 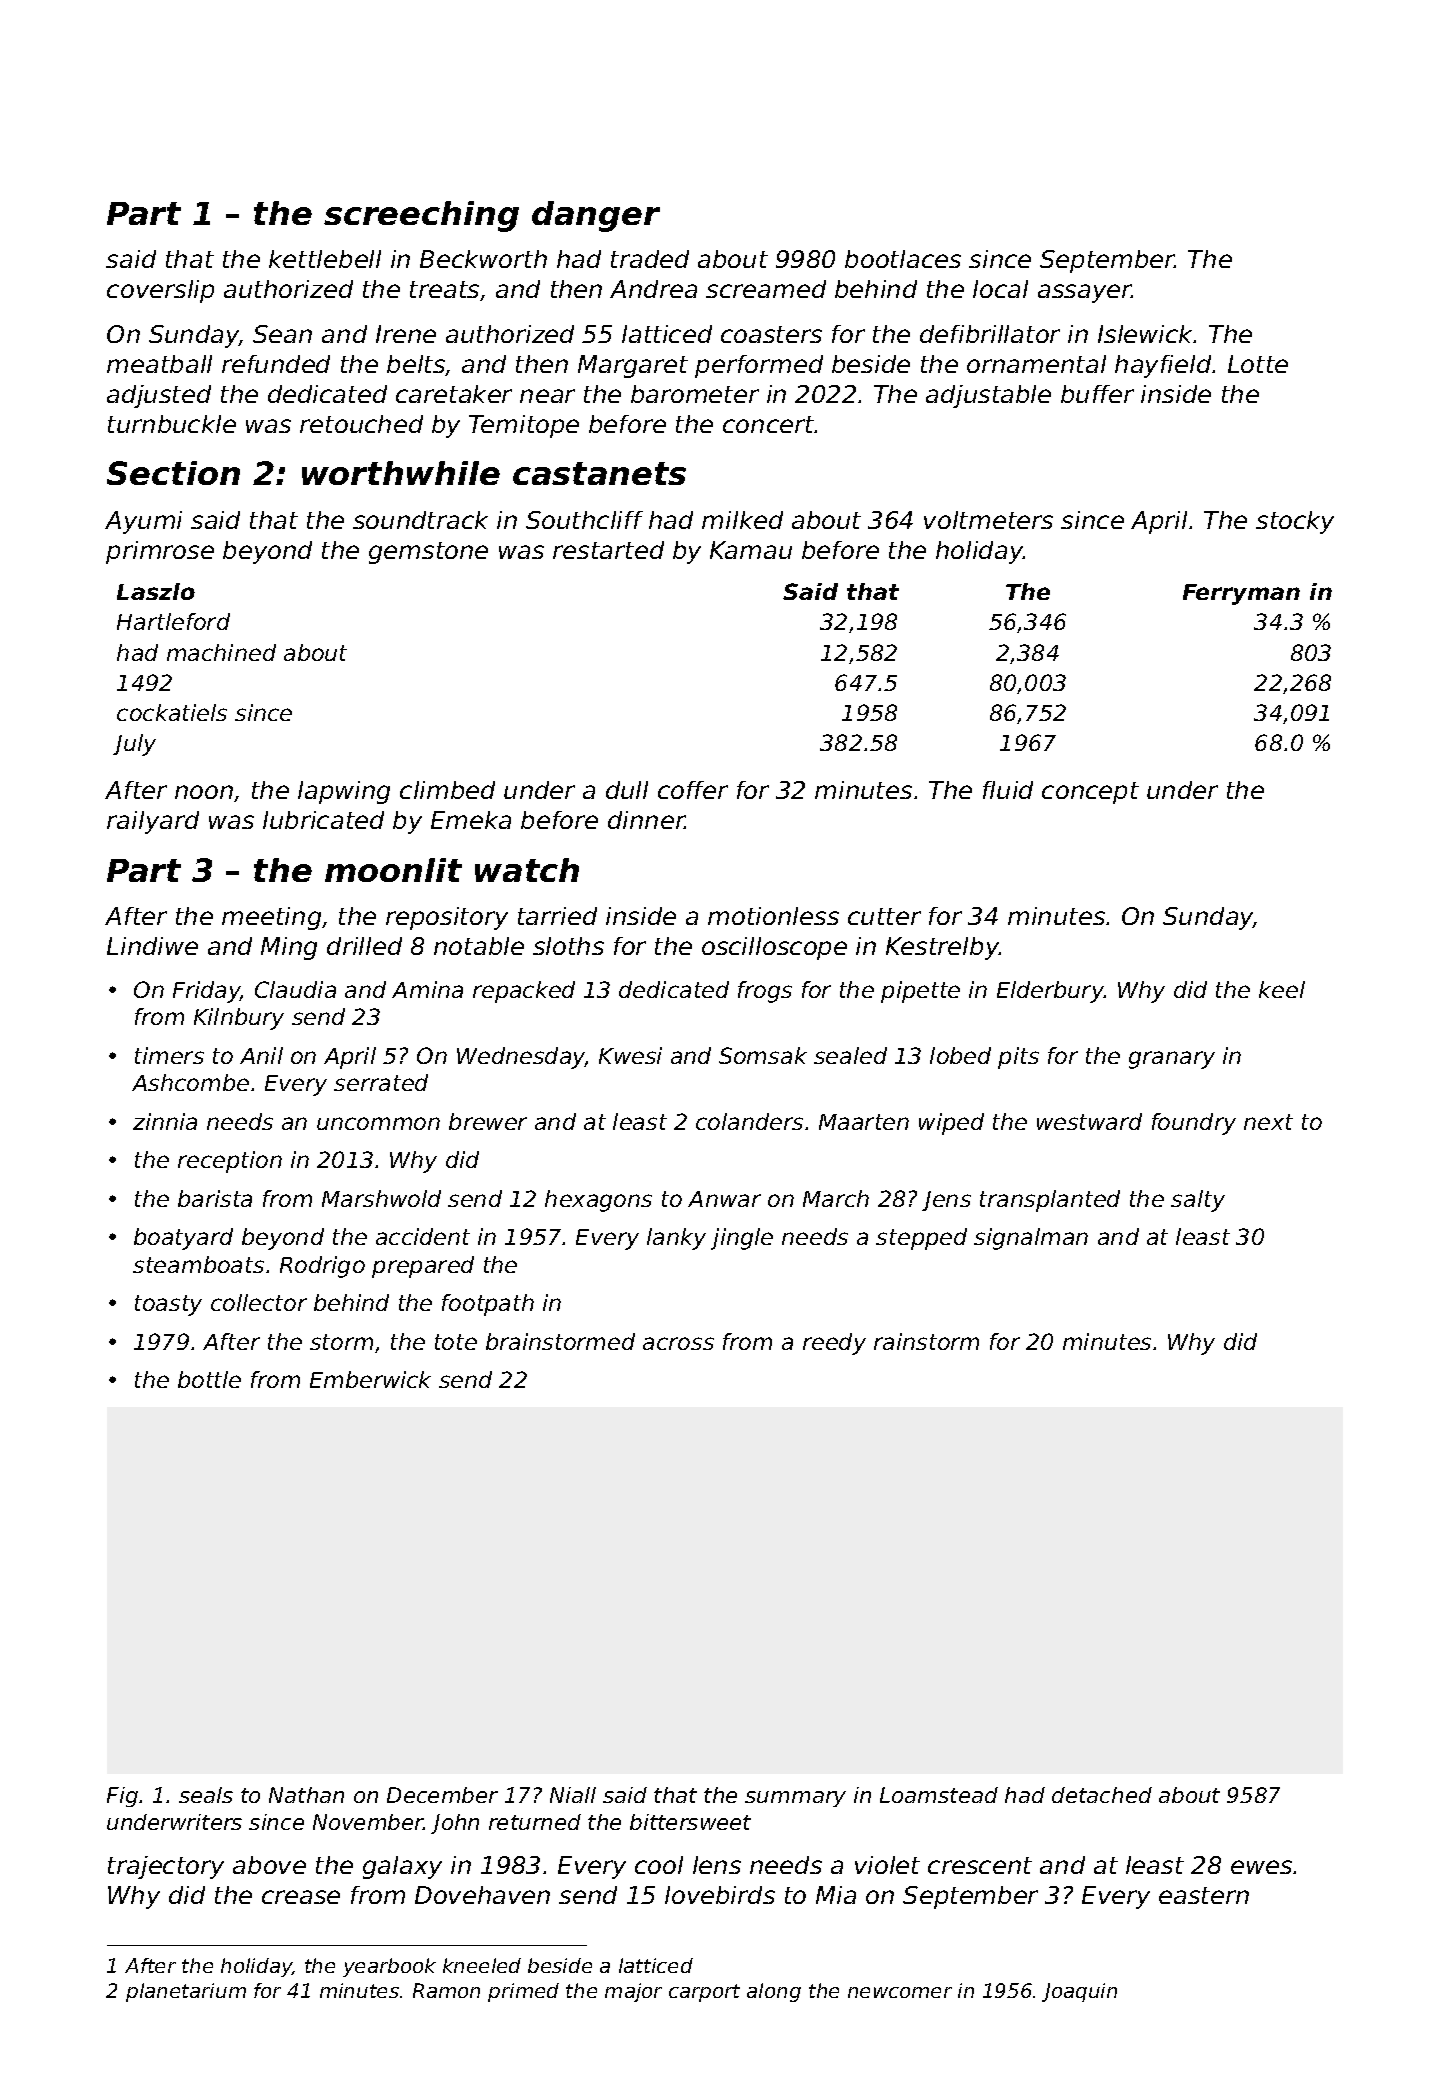 What do you see at coordinates (488, 1121) in the page?
I see `brewer` at bounding box center [488, 1121].
